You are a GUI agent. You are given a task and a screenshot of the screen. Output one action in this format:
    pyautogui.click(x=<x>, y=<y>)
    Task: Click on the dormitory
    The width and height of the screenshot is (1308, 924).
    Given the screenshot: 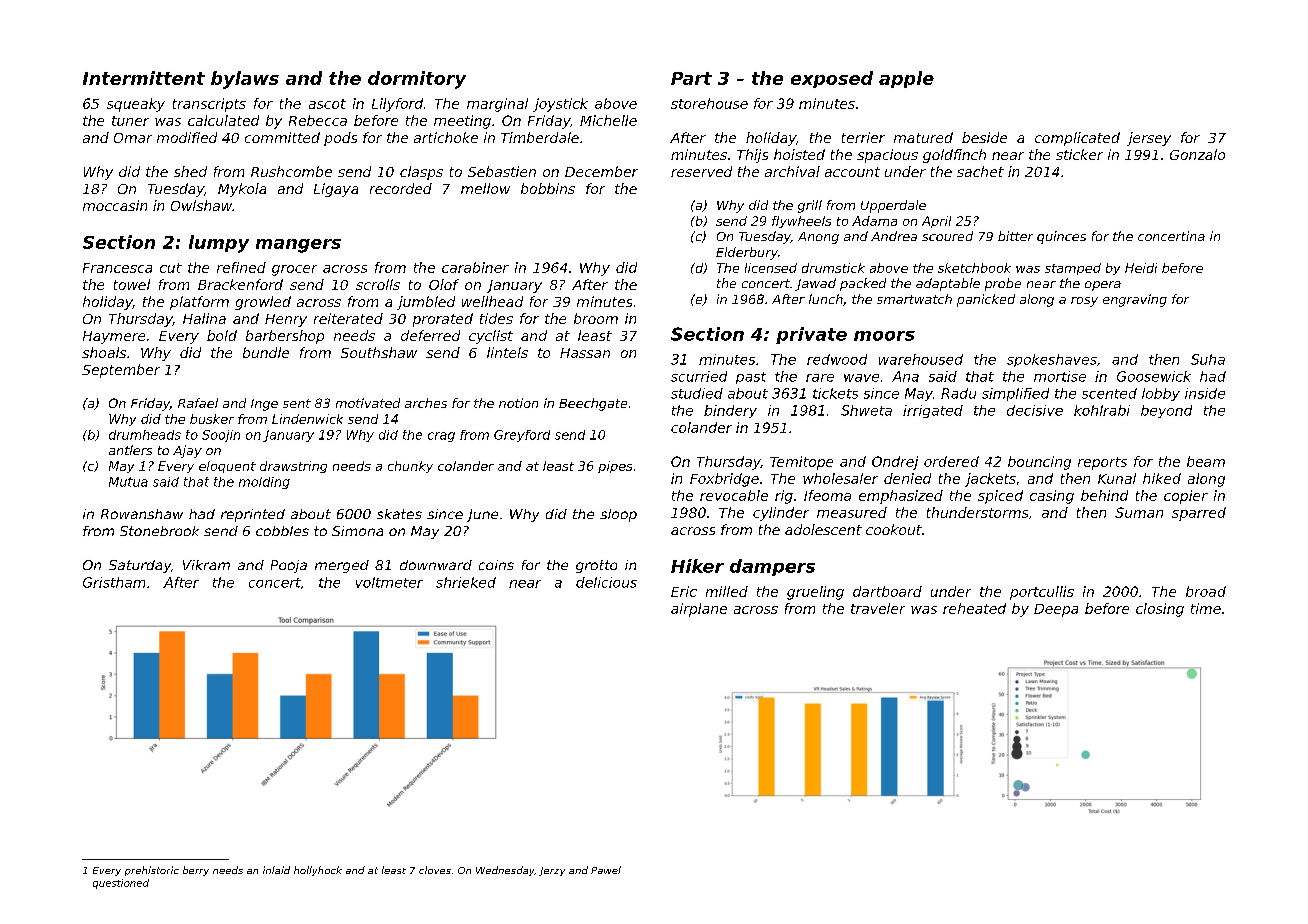 What is the action you would take?
    pyautogui.click(x=417, y=80)
